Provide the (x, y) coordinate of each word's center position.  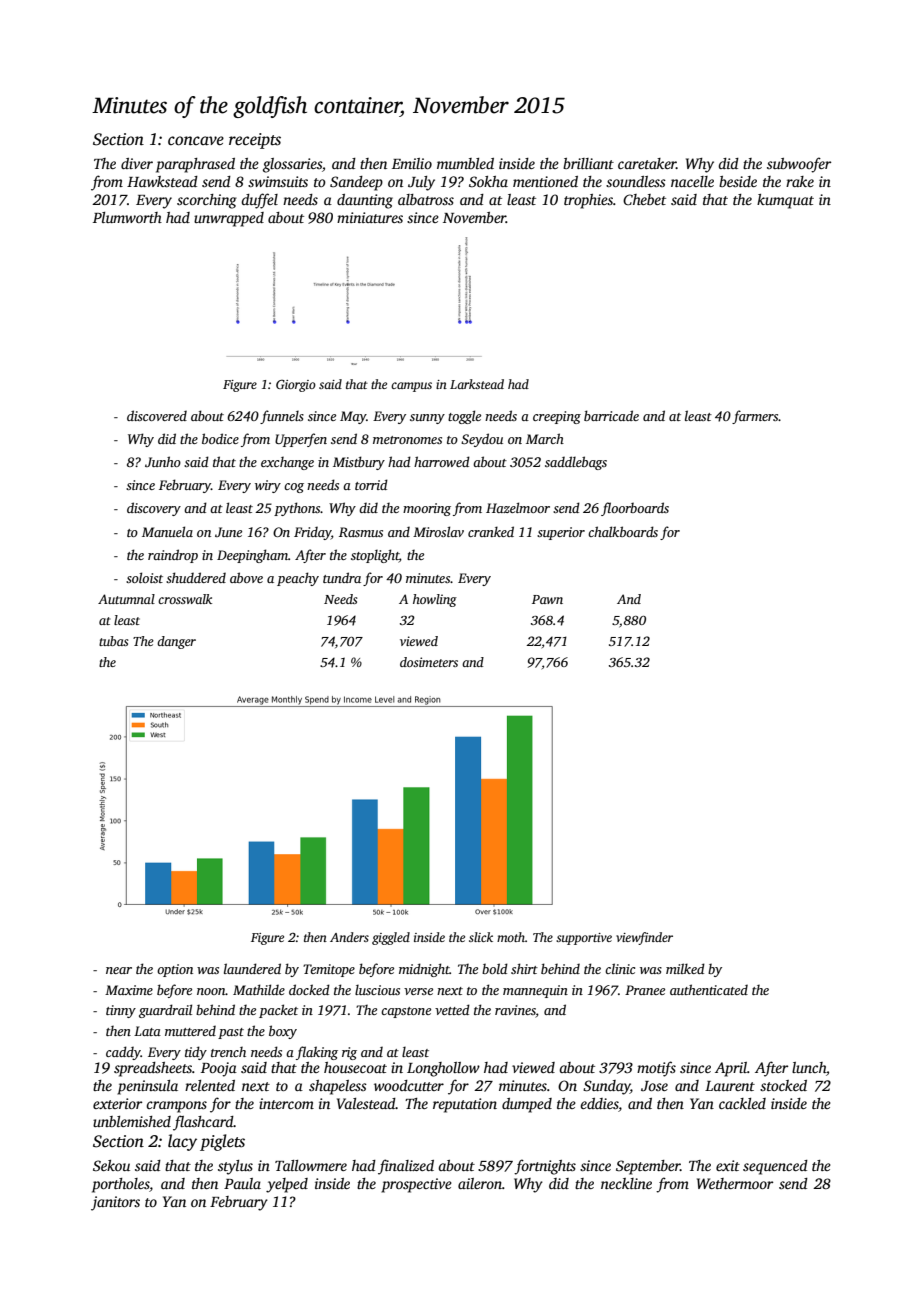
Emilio (412, 163)
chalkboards (623, 531)
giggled (391, 938)
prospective (416, 1185)
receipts (255, 141)
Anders (349, 937)
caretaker (647, 163)
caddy (123, 1053)
